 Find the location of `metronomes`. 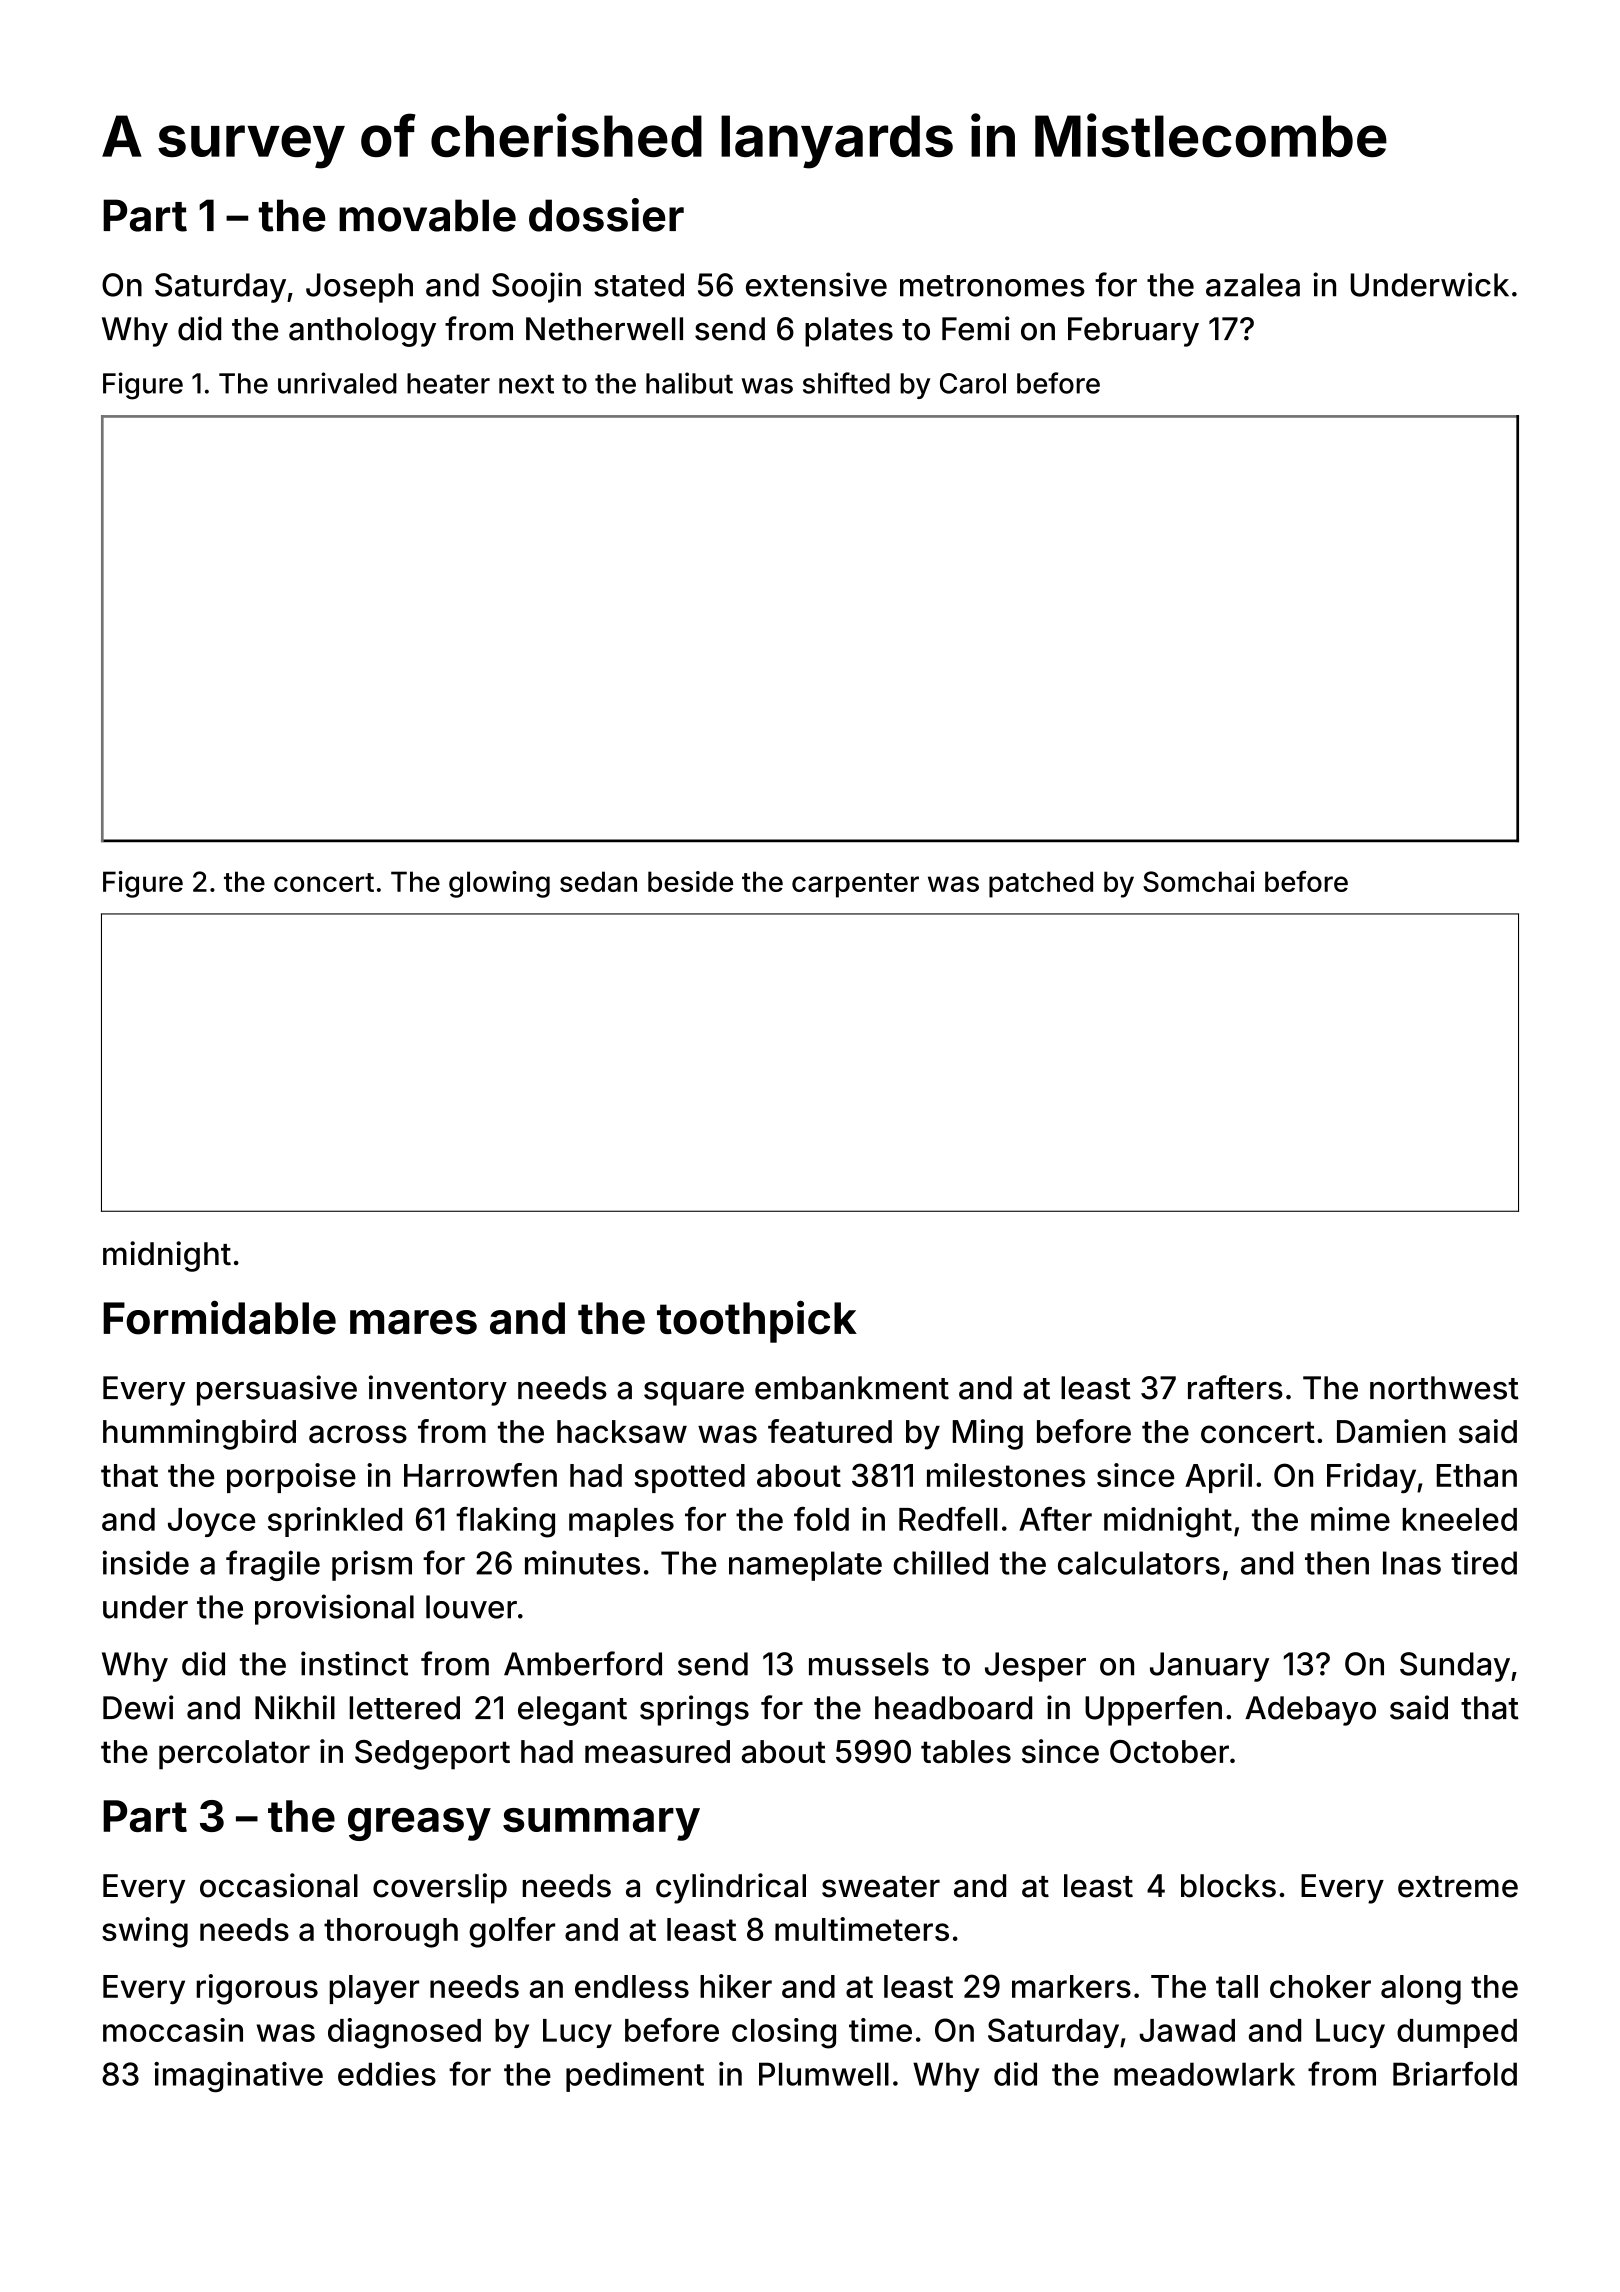

metronomes is located at coordinates (992, 286).
